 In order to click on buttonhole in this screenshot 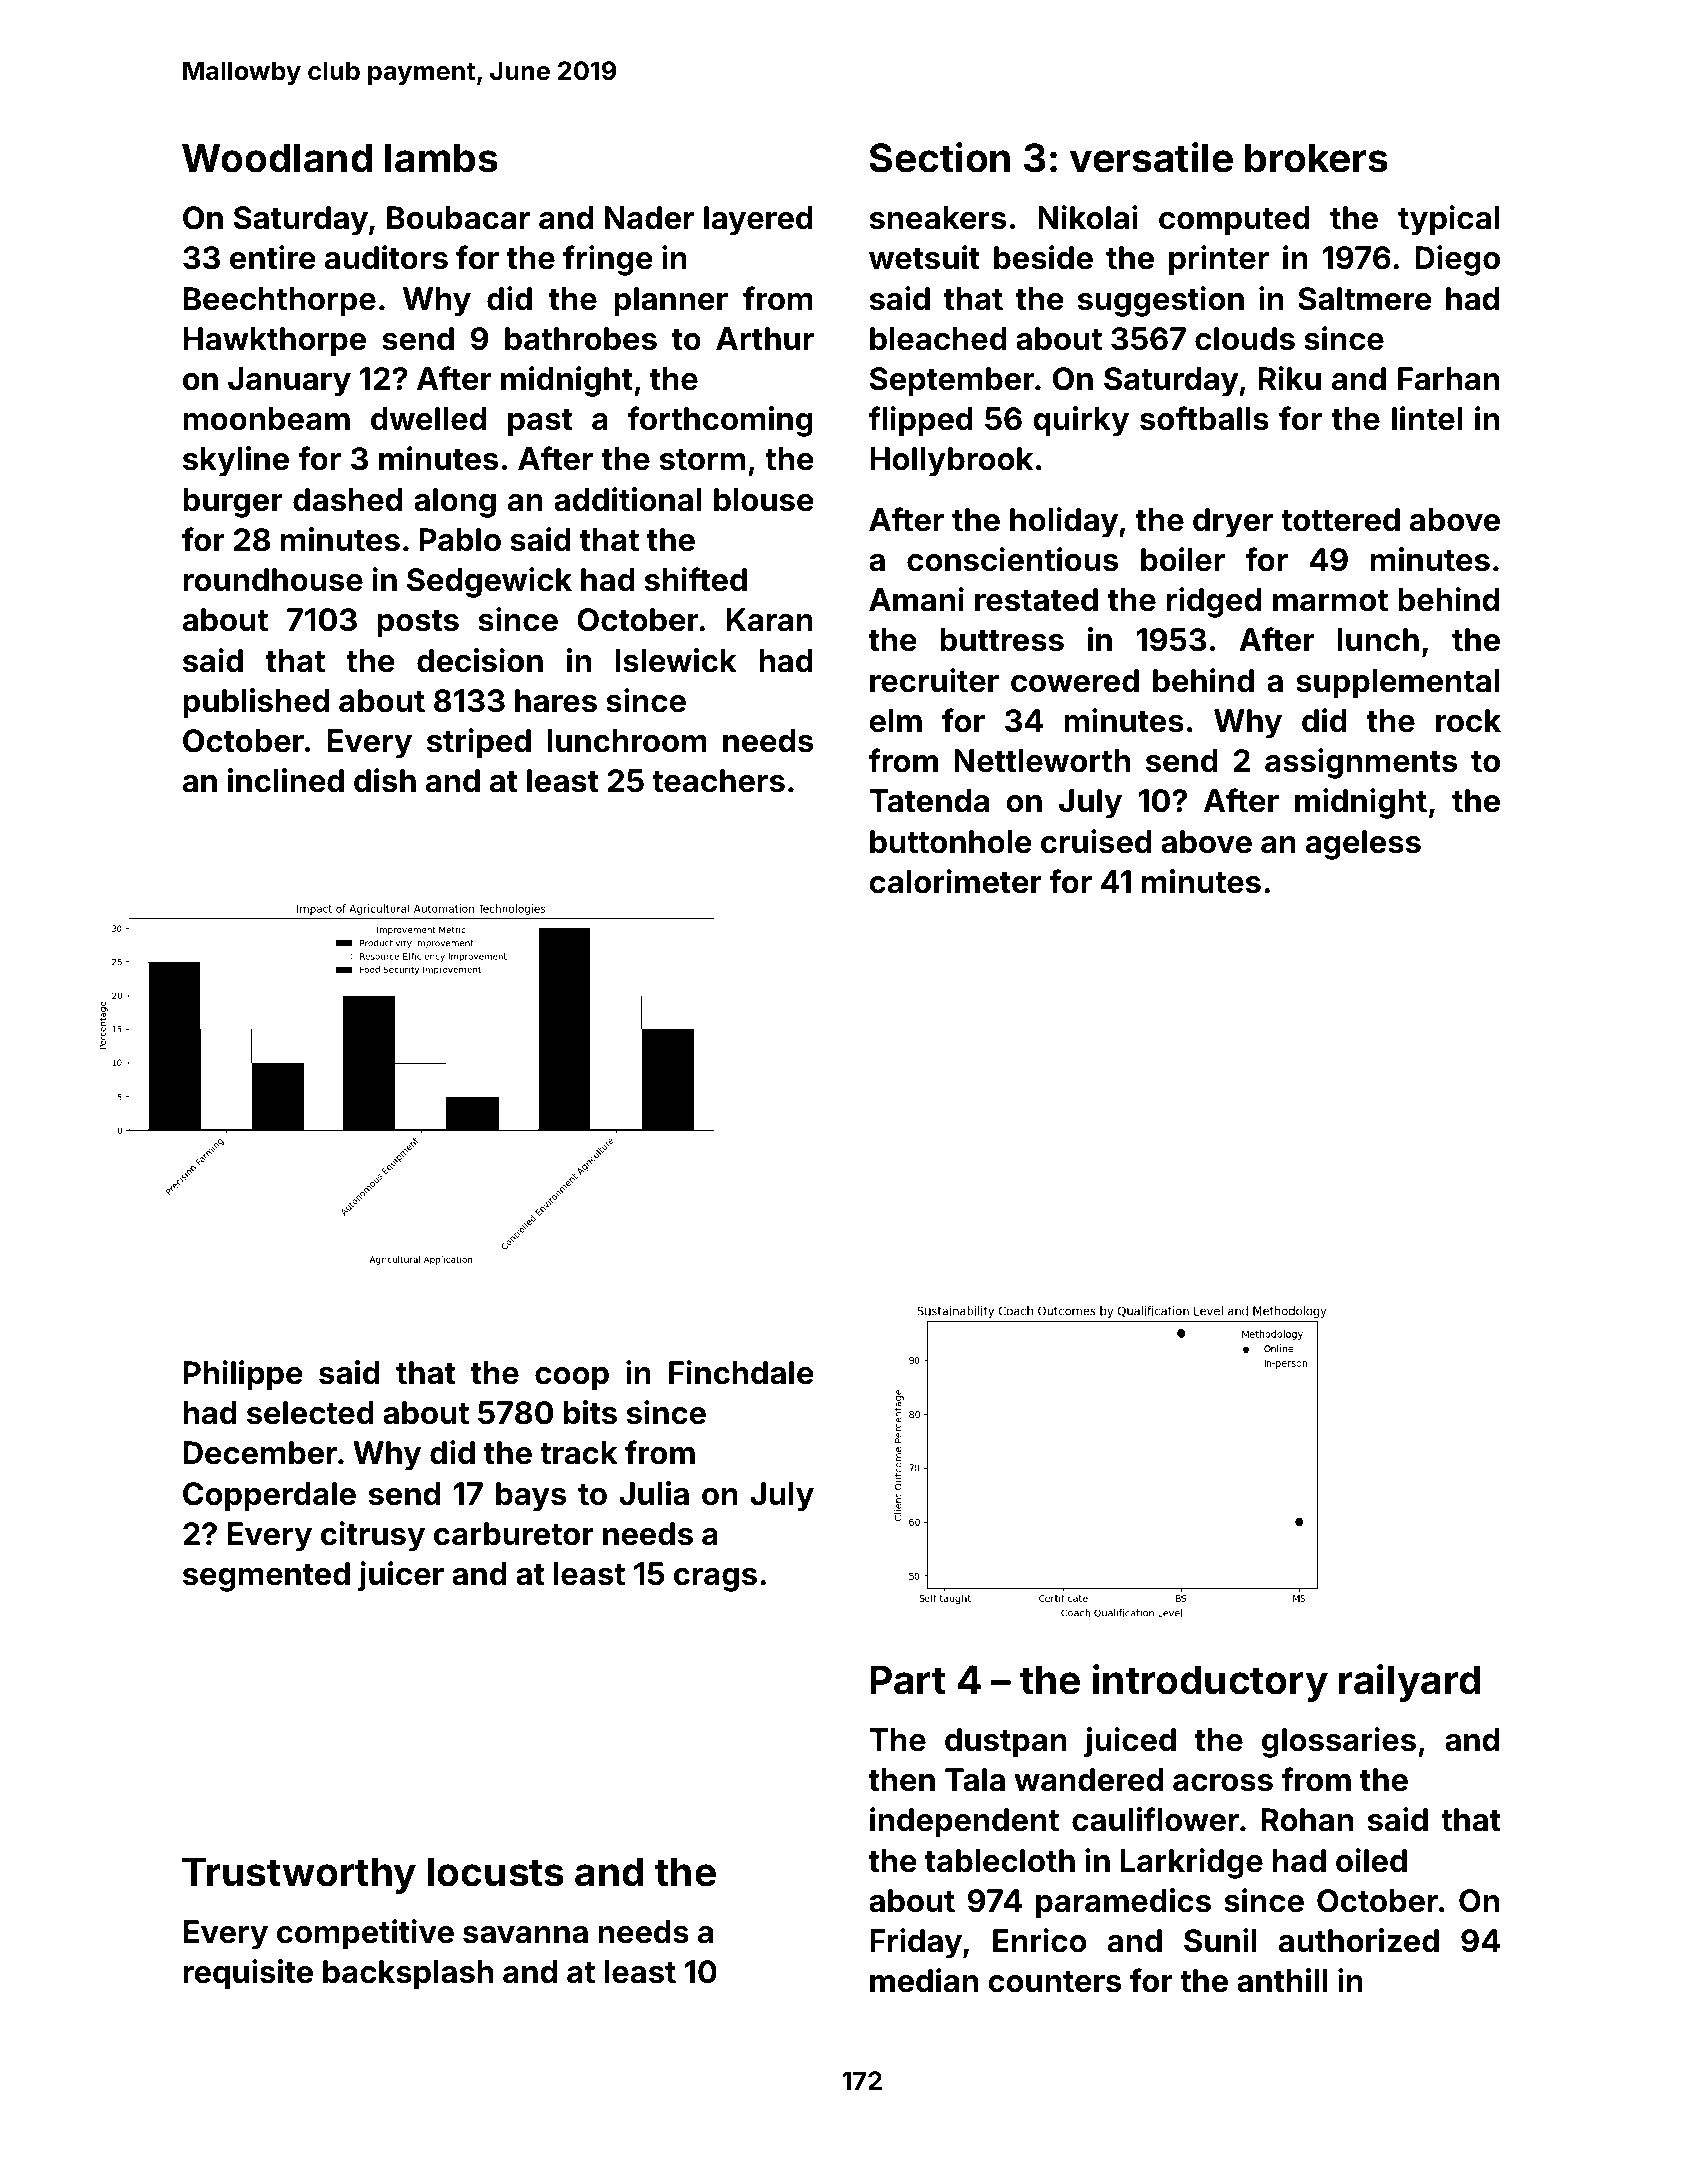, I will do `click(951, 842)`.
